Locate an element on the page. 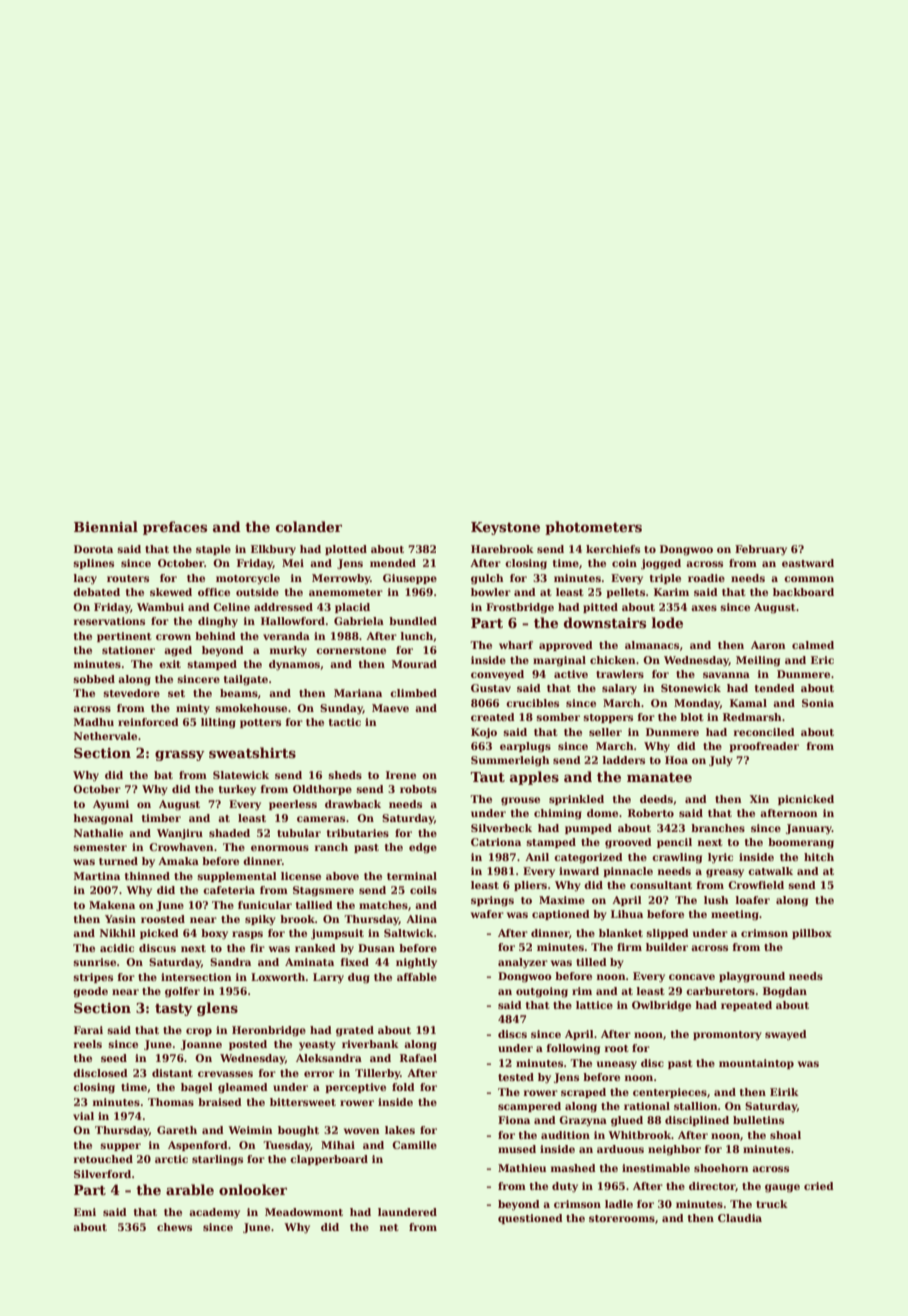 This document has width=908, height=1316. Biennial is located at coordinates (106, 526).
